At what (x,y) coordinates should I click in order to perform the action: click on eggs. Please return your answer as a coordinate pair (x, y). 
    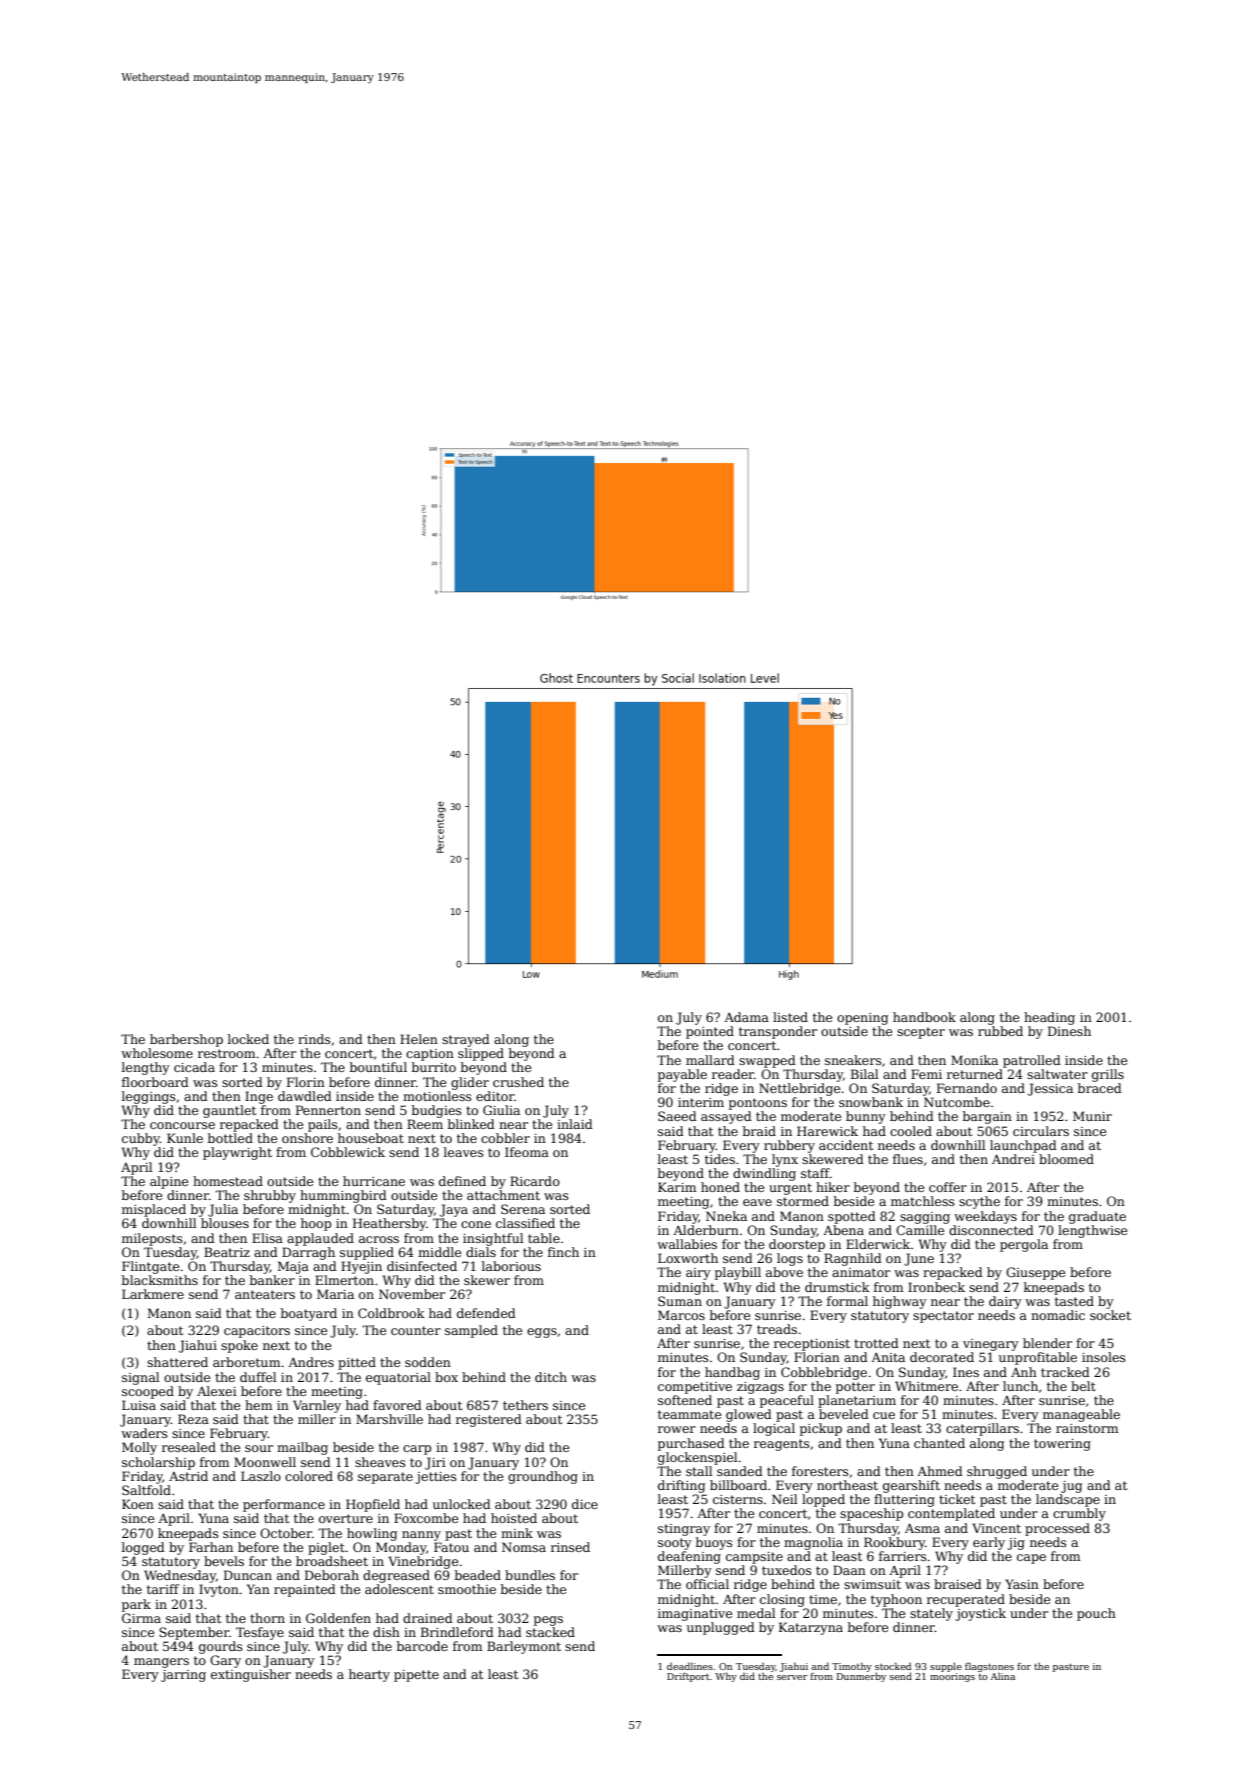
    Looking at the image, I should click on (542, 1333).
